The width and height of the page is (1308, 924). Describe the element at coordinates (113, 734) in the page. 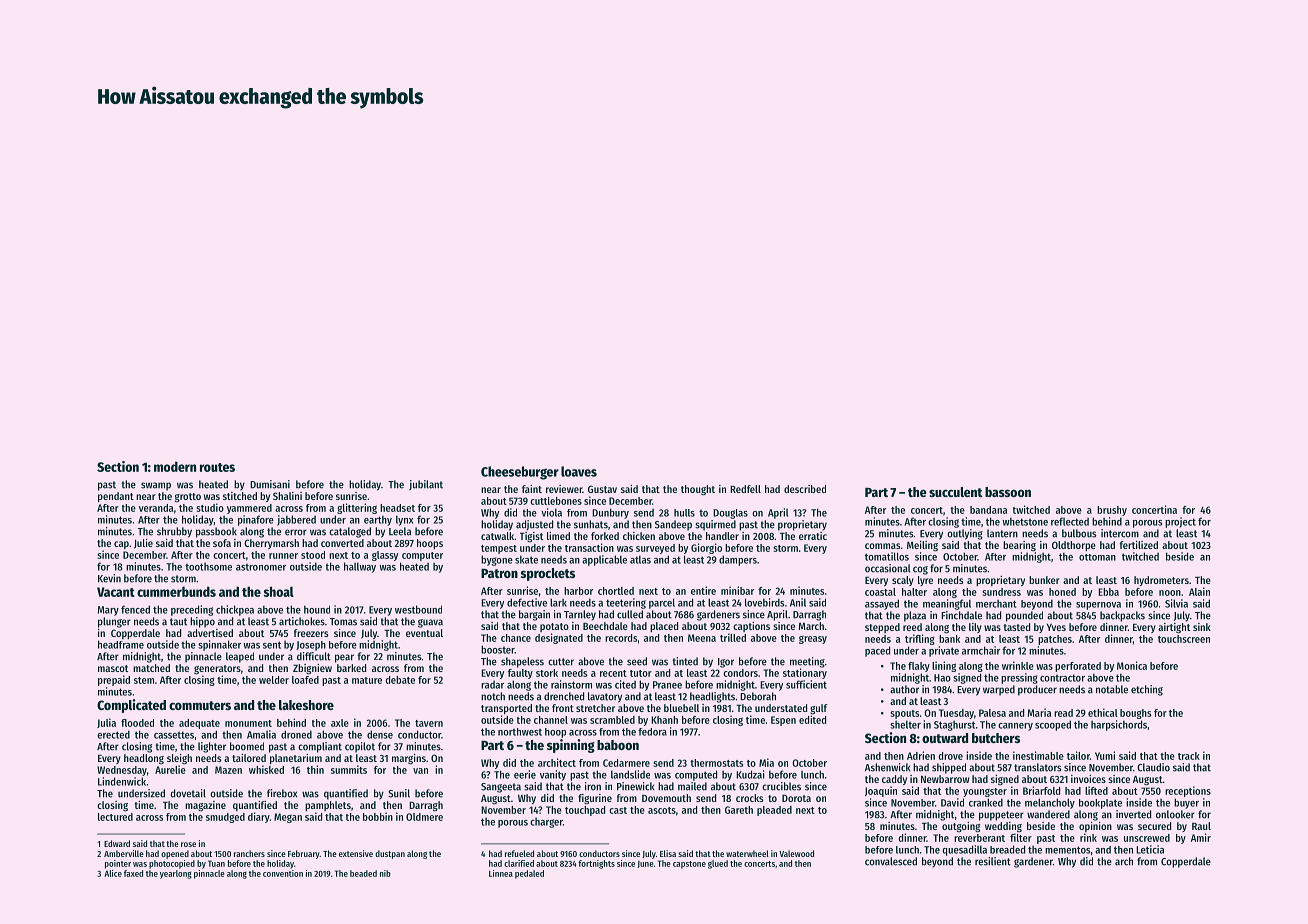

I see `erected` at that location.
